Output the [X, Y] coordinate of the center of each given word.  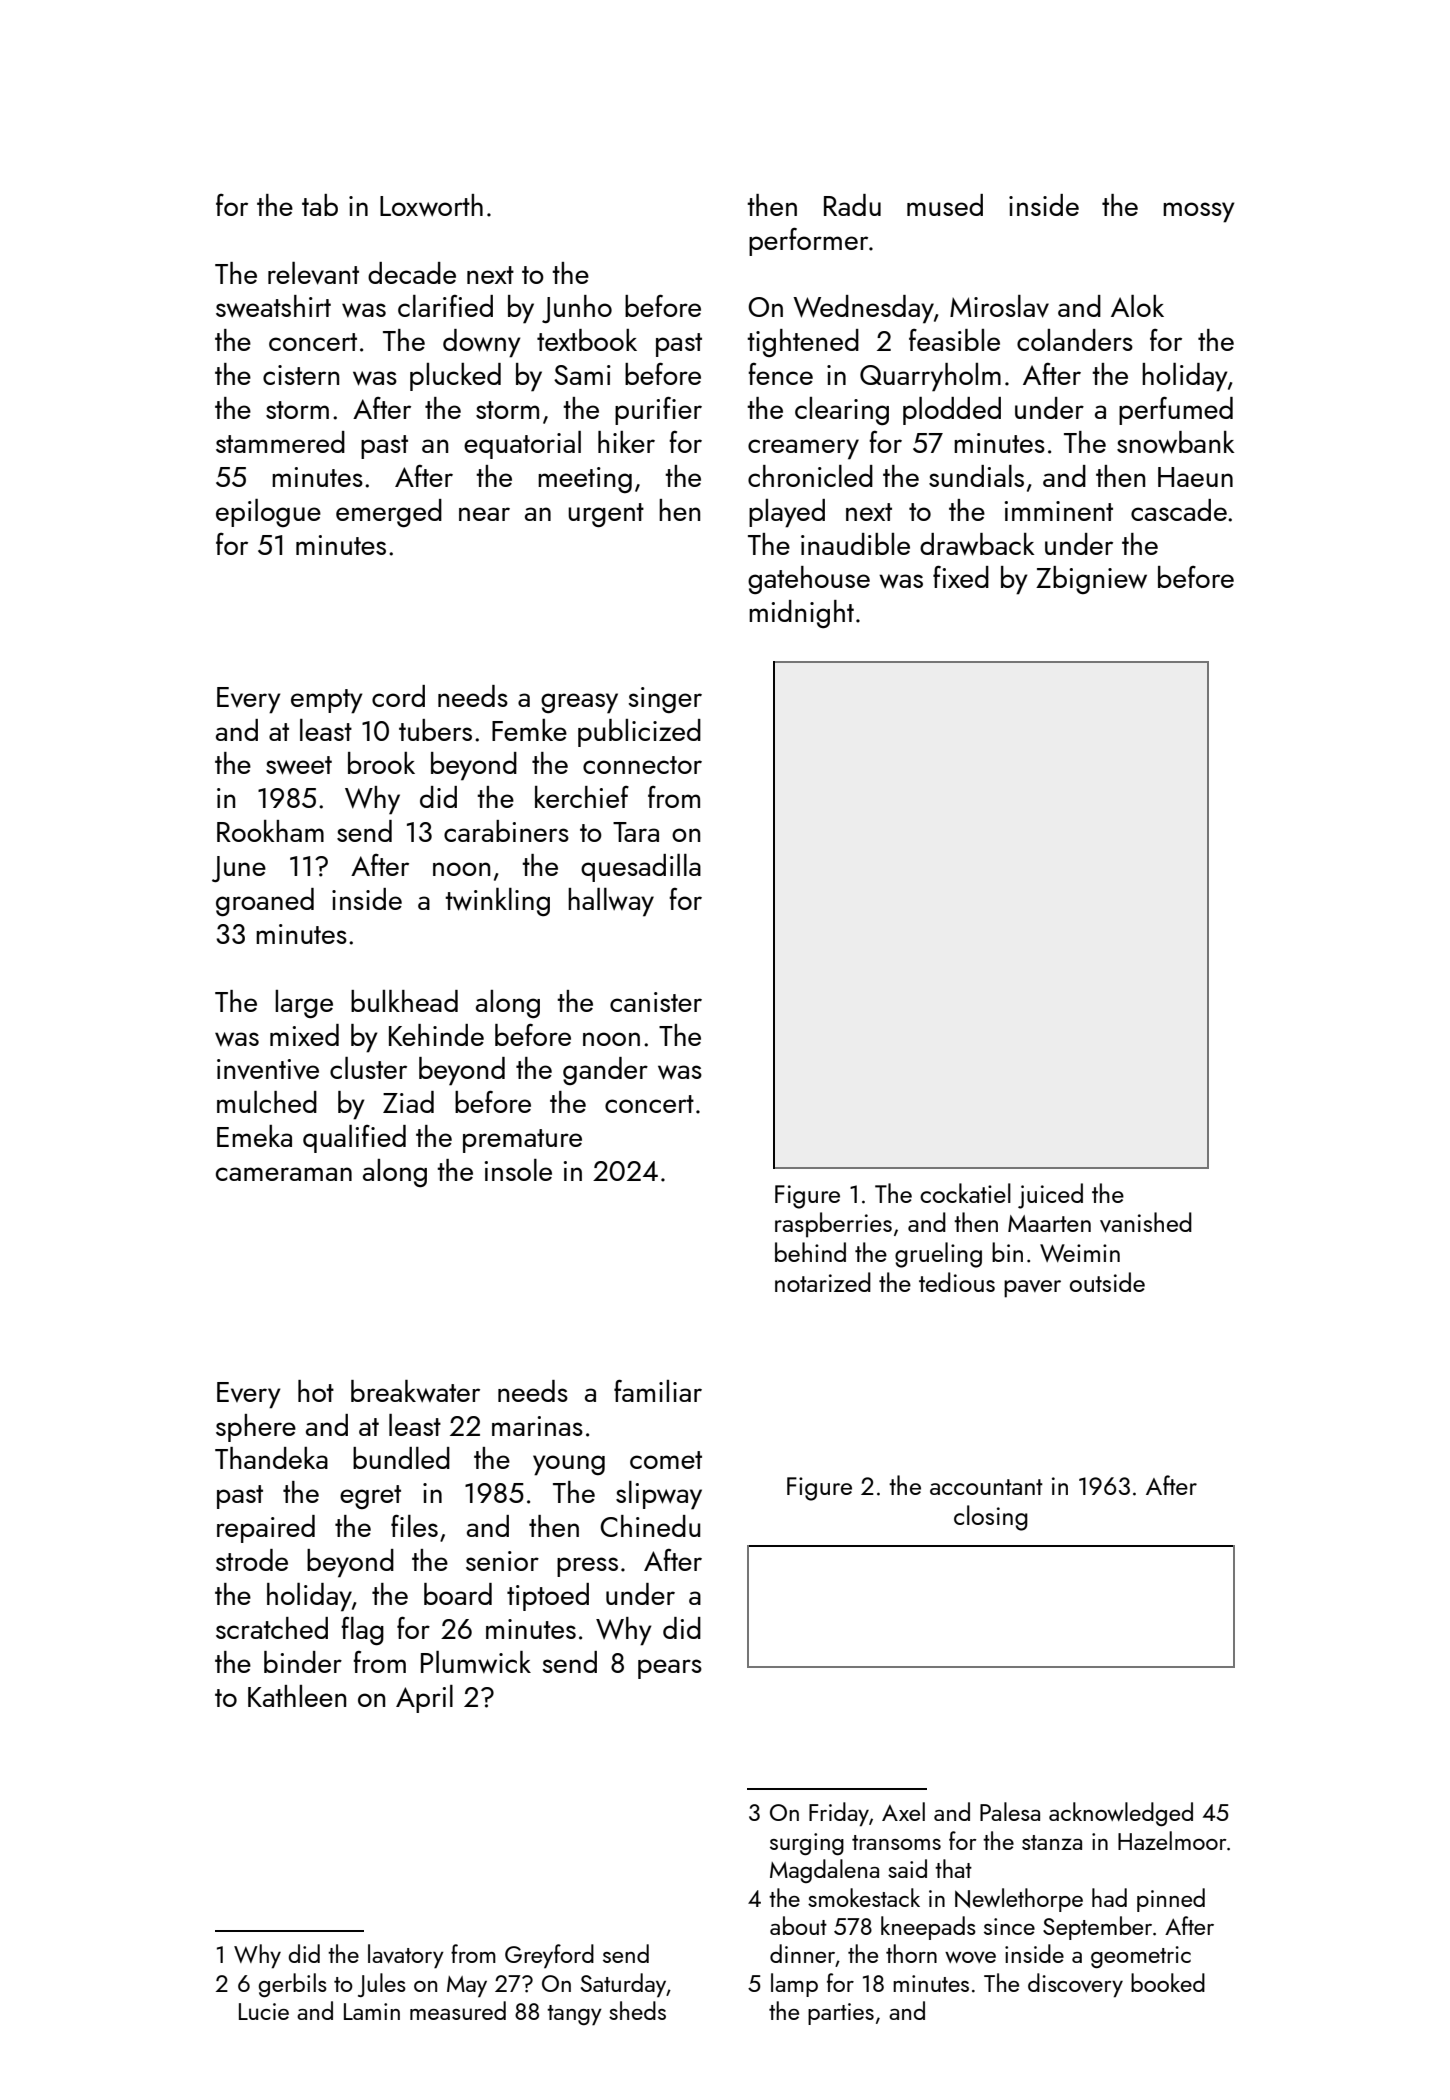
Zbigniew [1091, 580]
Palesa [1010, 1811]
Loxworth [431, 205]
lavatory [406, 1956]
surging [807, 1844]
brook [381, 763]
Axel [903, 1811]
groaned [265, 902]
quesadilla [641, 868]
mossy [1199, 212]
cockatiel [965, 1193]
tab [320, 205]
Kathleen [297, 1696]
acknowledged [1121, 1814]
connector [642, 765]
